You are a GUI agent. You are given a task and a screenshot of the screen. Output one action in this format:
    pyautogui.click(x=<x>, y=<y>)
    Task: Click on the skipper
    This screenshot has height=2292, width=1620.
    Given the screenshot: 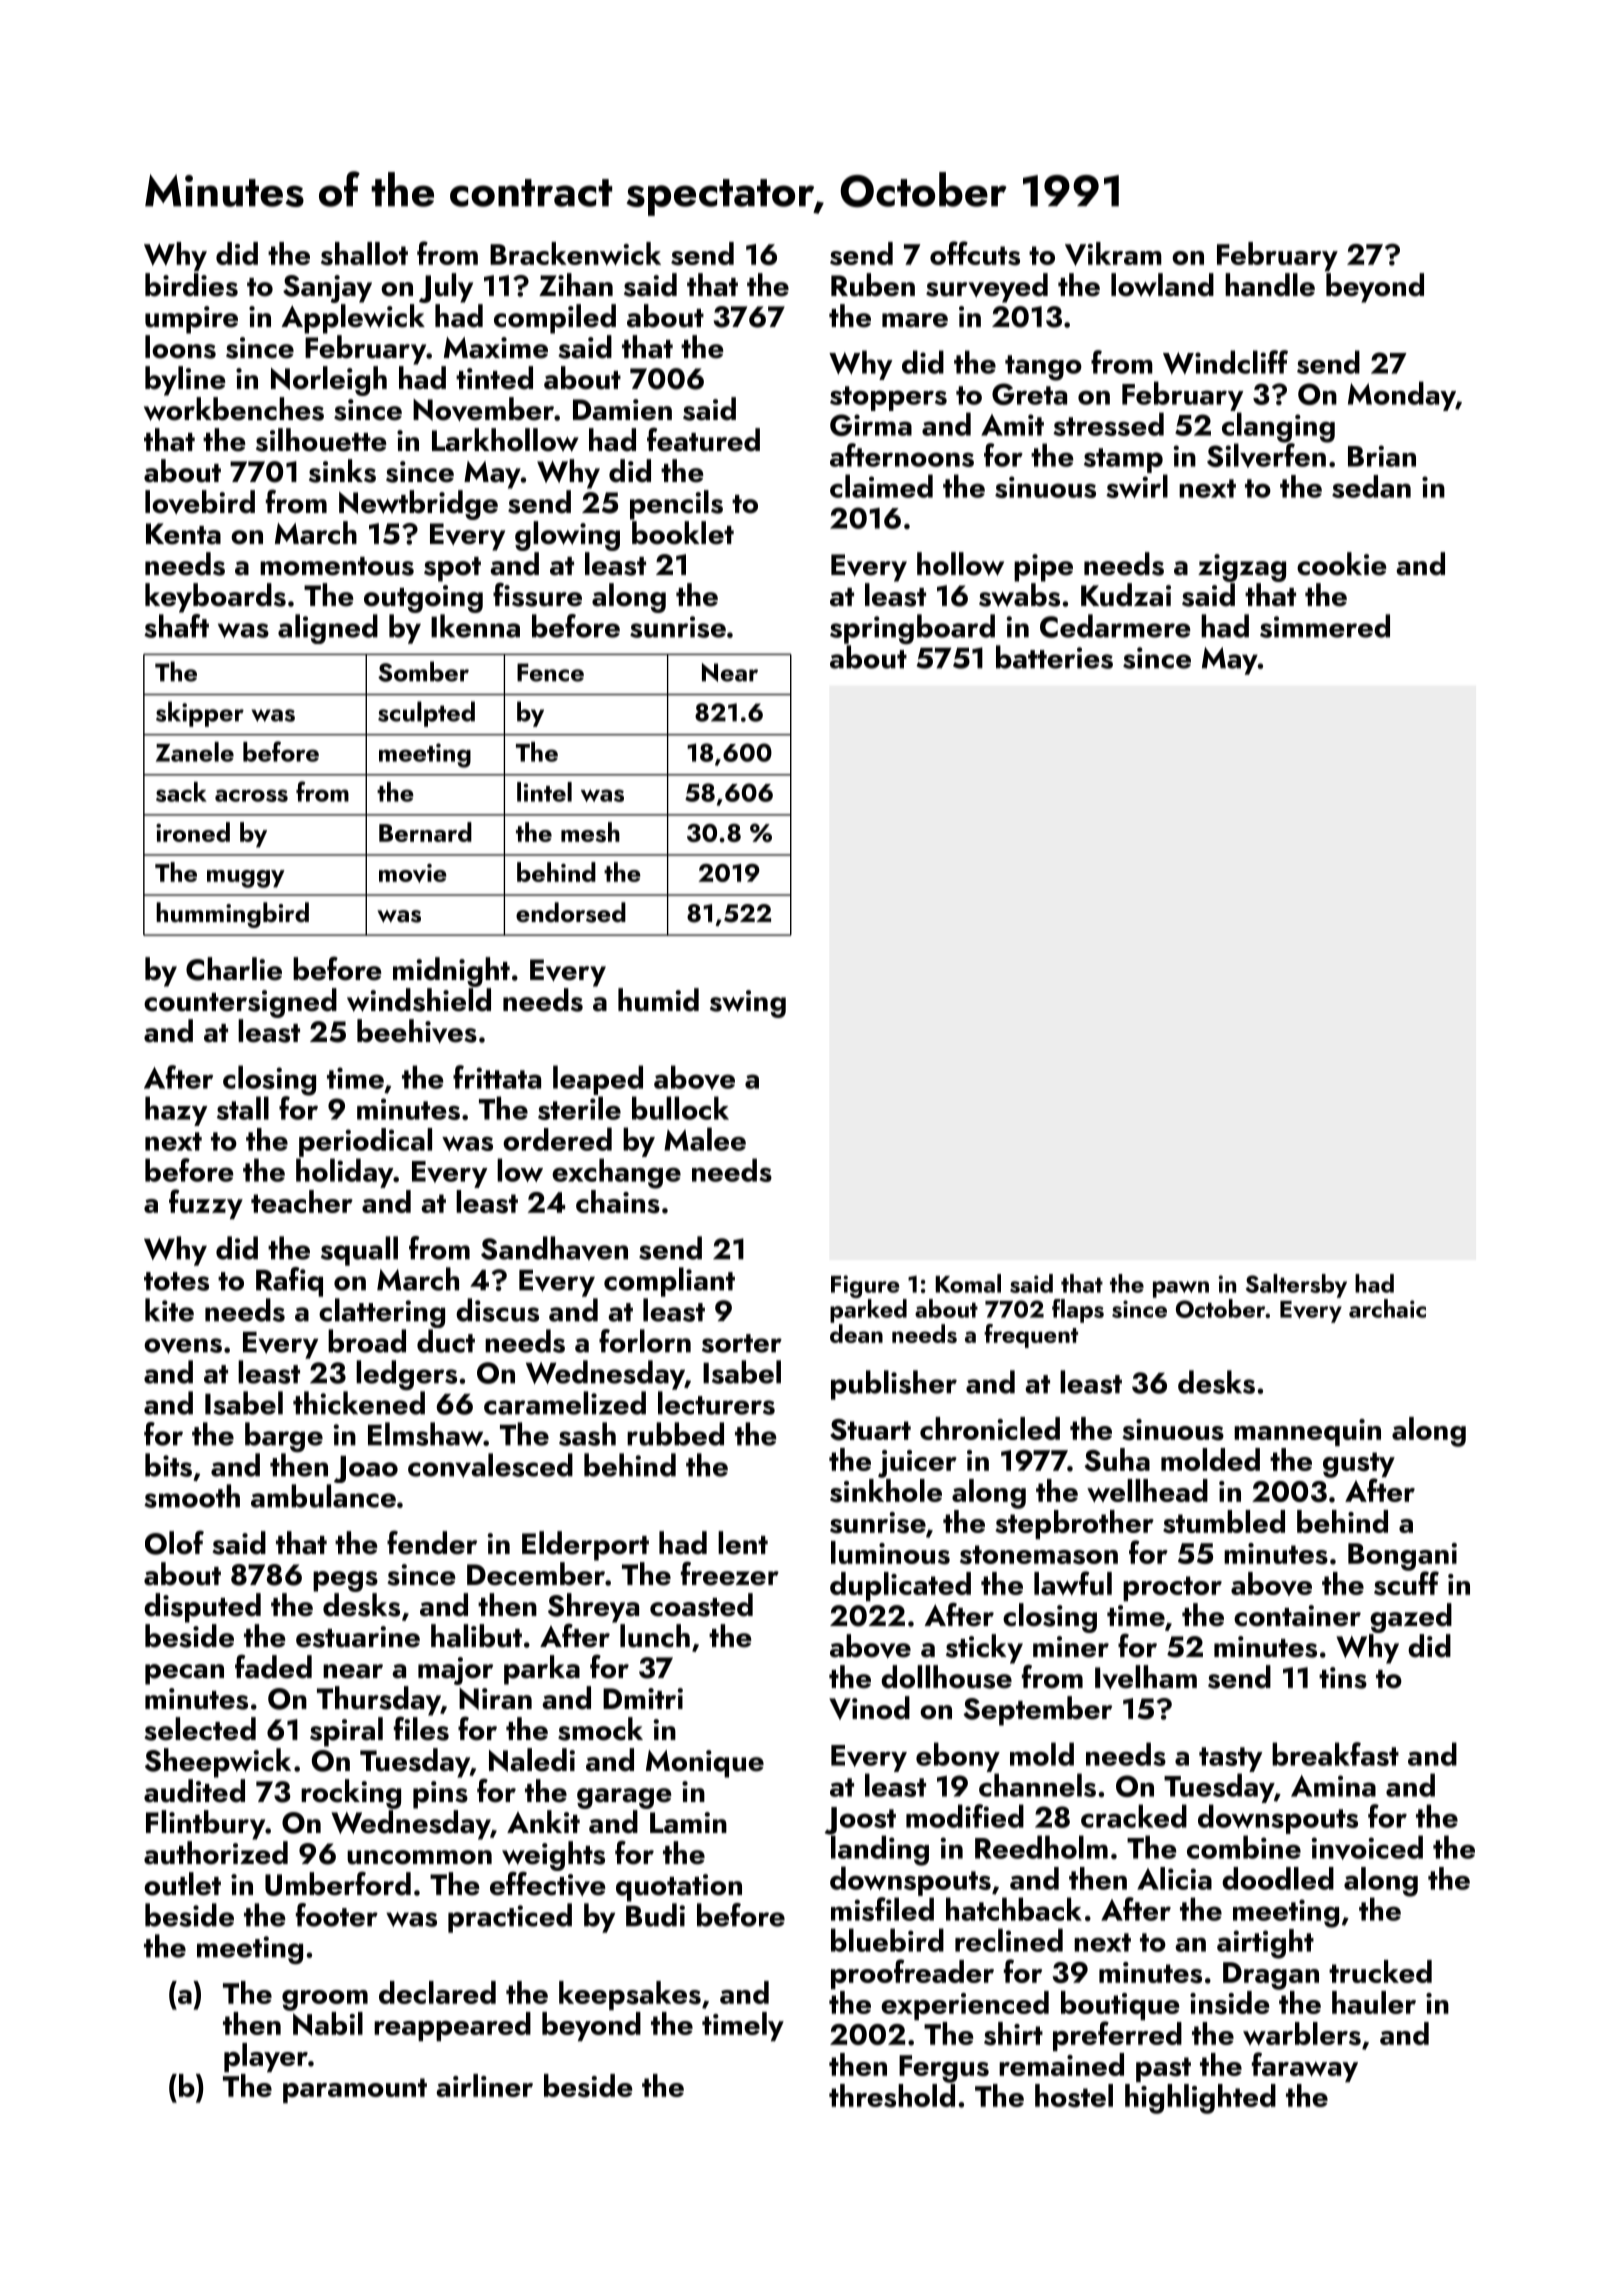 What is the action you would take?
    pyautogui.click(x=200, y=714)
